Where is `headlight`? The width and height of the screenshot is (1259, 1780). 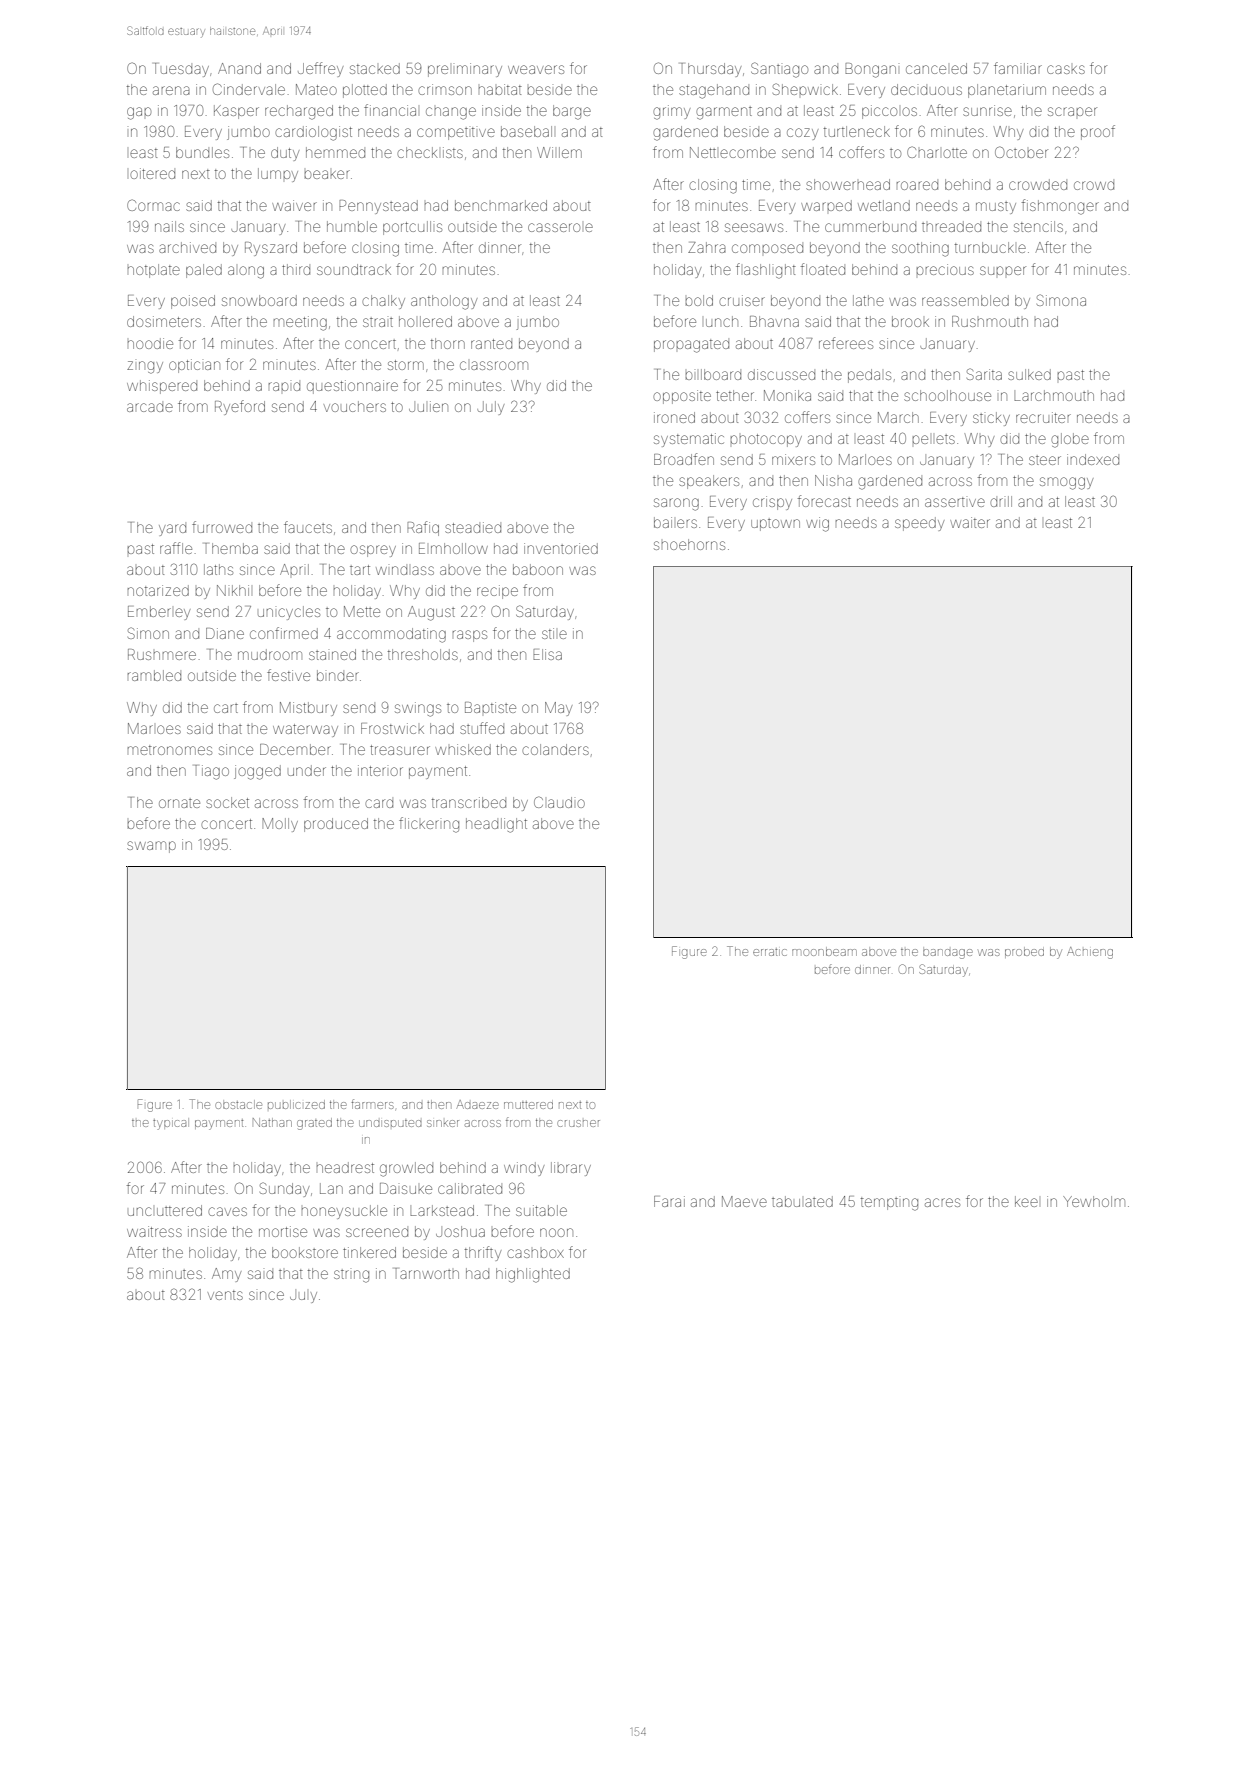
headlight is located at coordinates (496, 825).
